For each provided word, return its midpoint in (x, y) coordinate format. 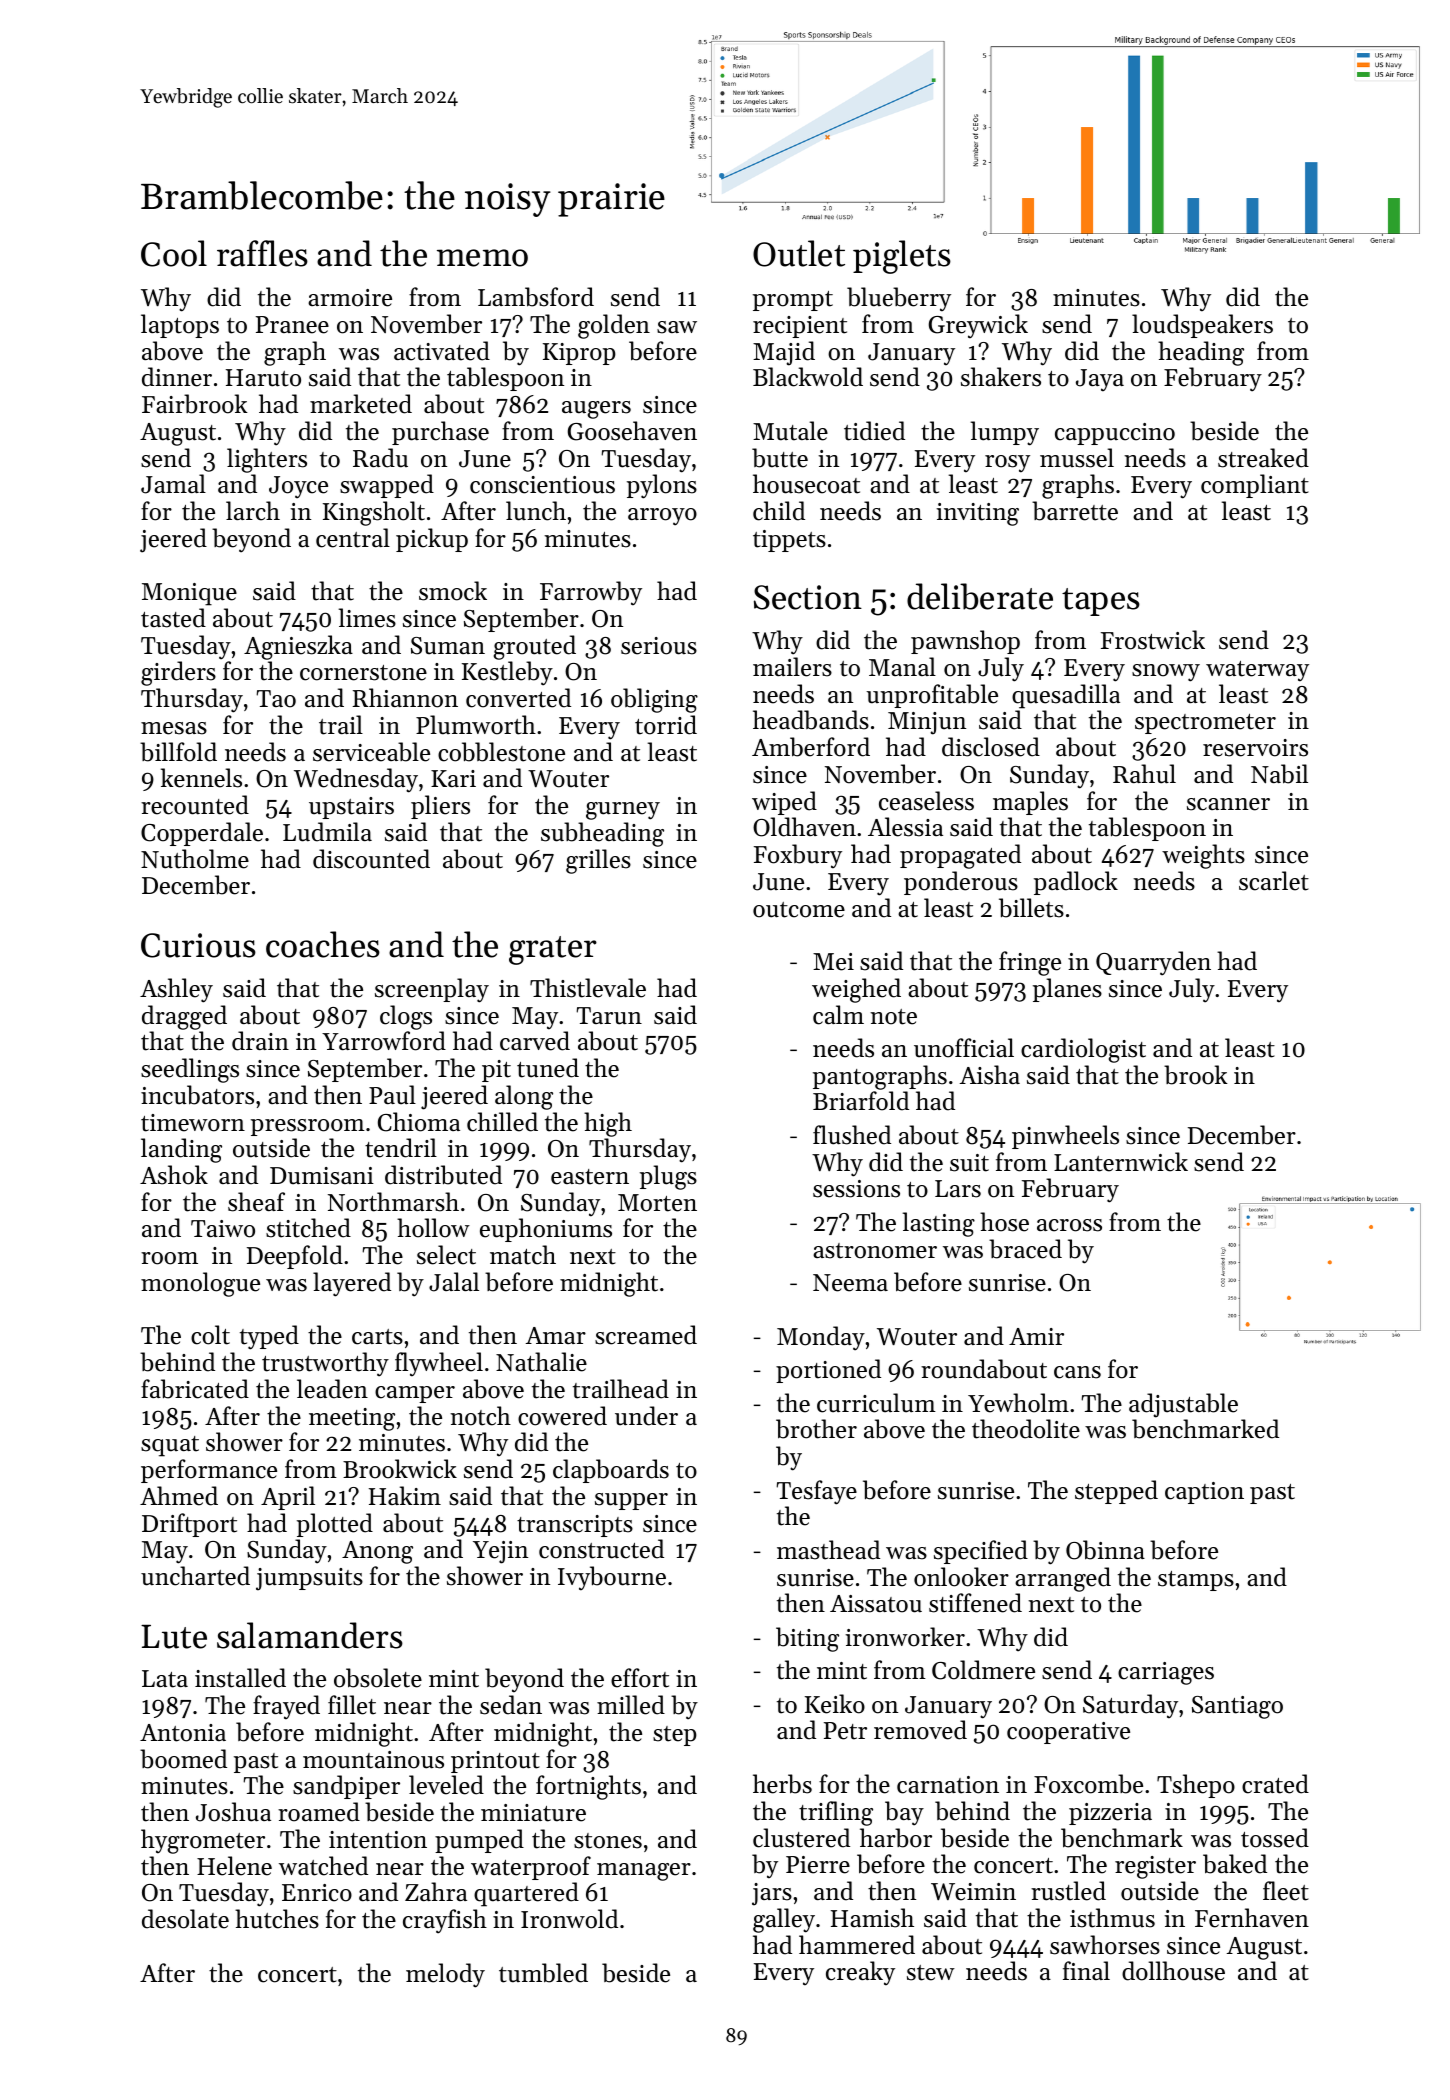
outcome (799, 910)
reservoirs (1255, 748)
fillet (352, 1705)
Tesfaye (816, 1492)
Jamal (173, 484)
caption (1204, 1493)
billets (1031, 908)
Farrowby (591, 593)
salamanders (310, 1635)
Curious (198, 945)
